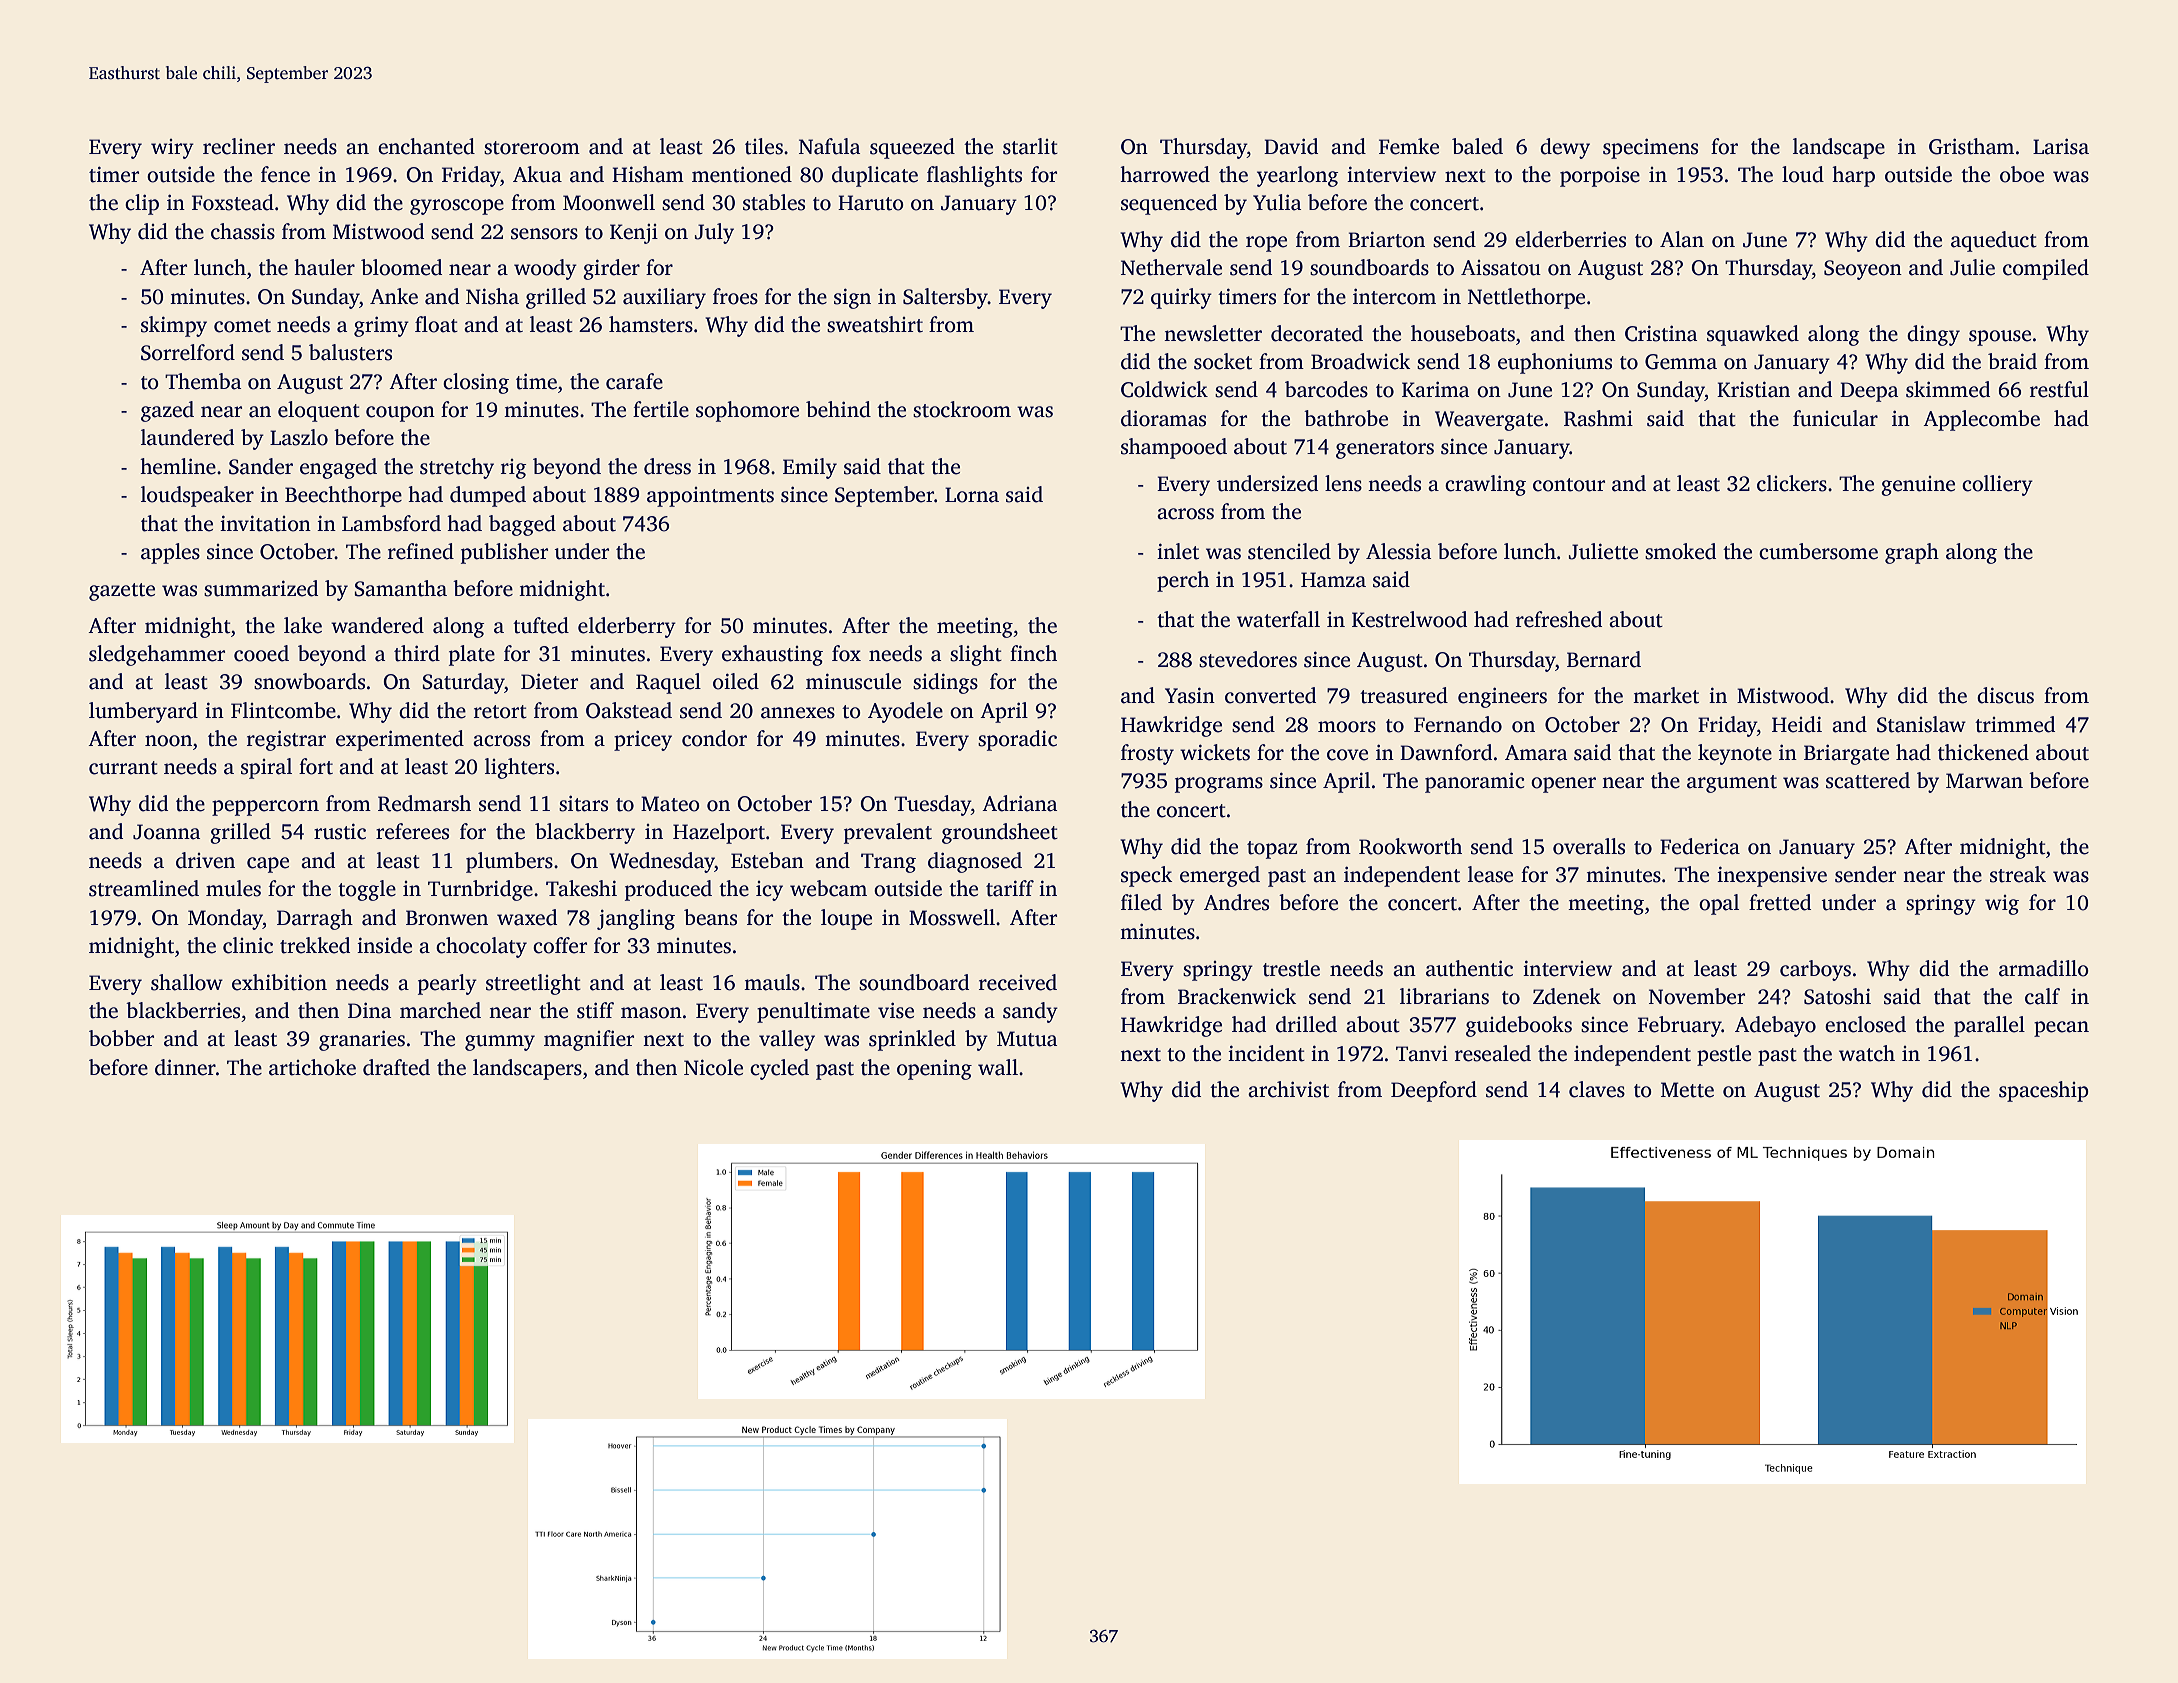 The height and width of the screenshot is (1683, 2178). I want to click on carboys, so click(1815, 970).
